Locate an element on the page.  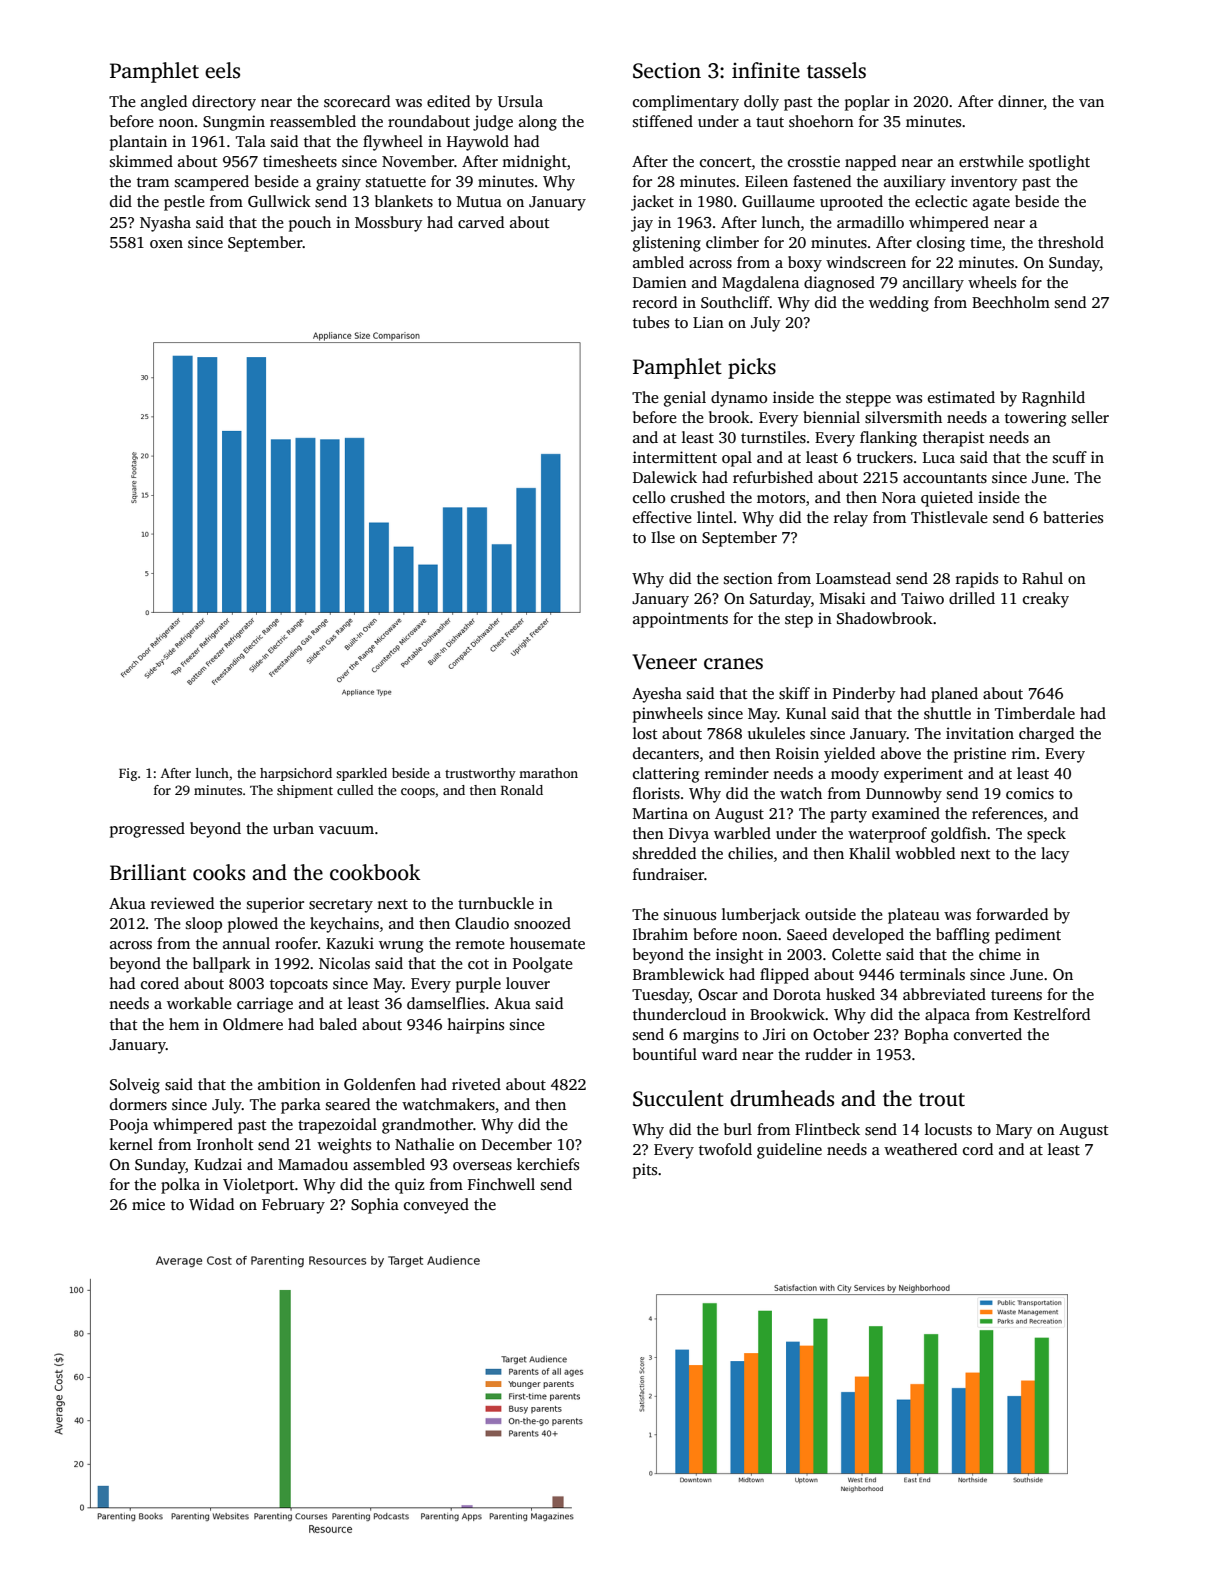
urban is located at coordinates (293, 828).
